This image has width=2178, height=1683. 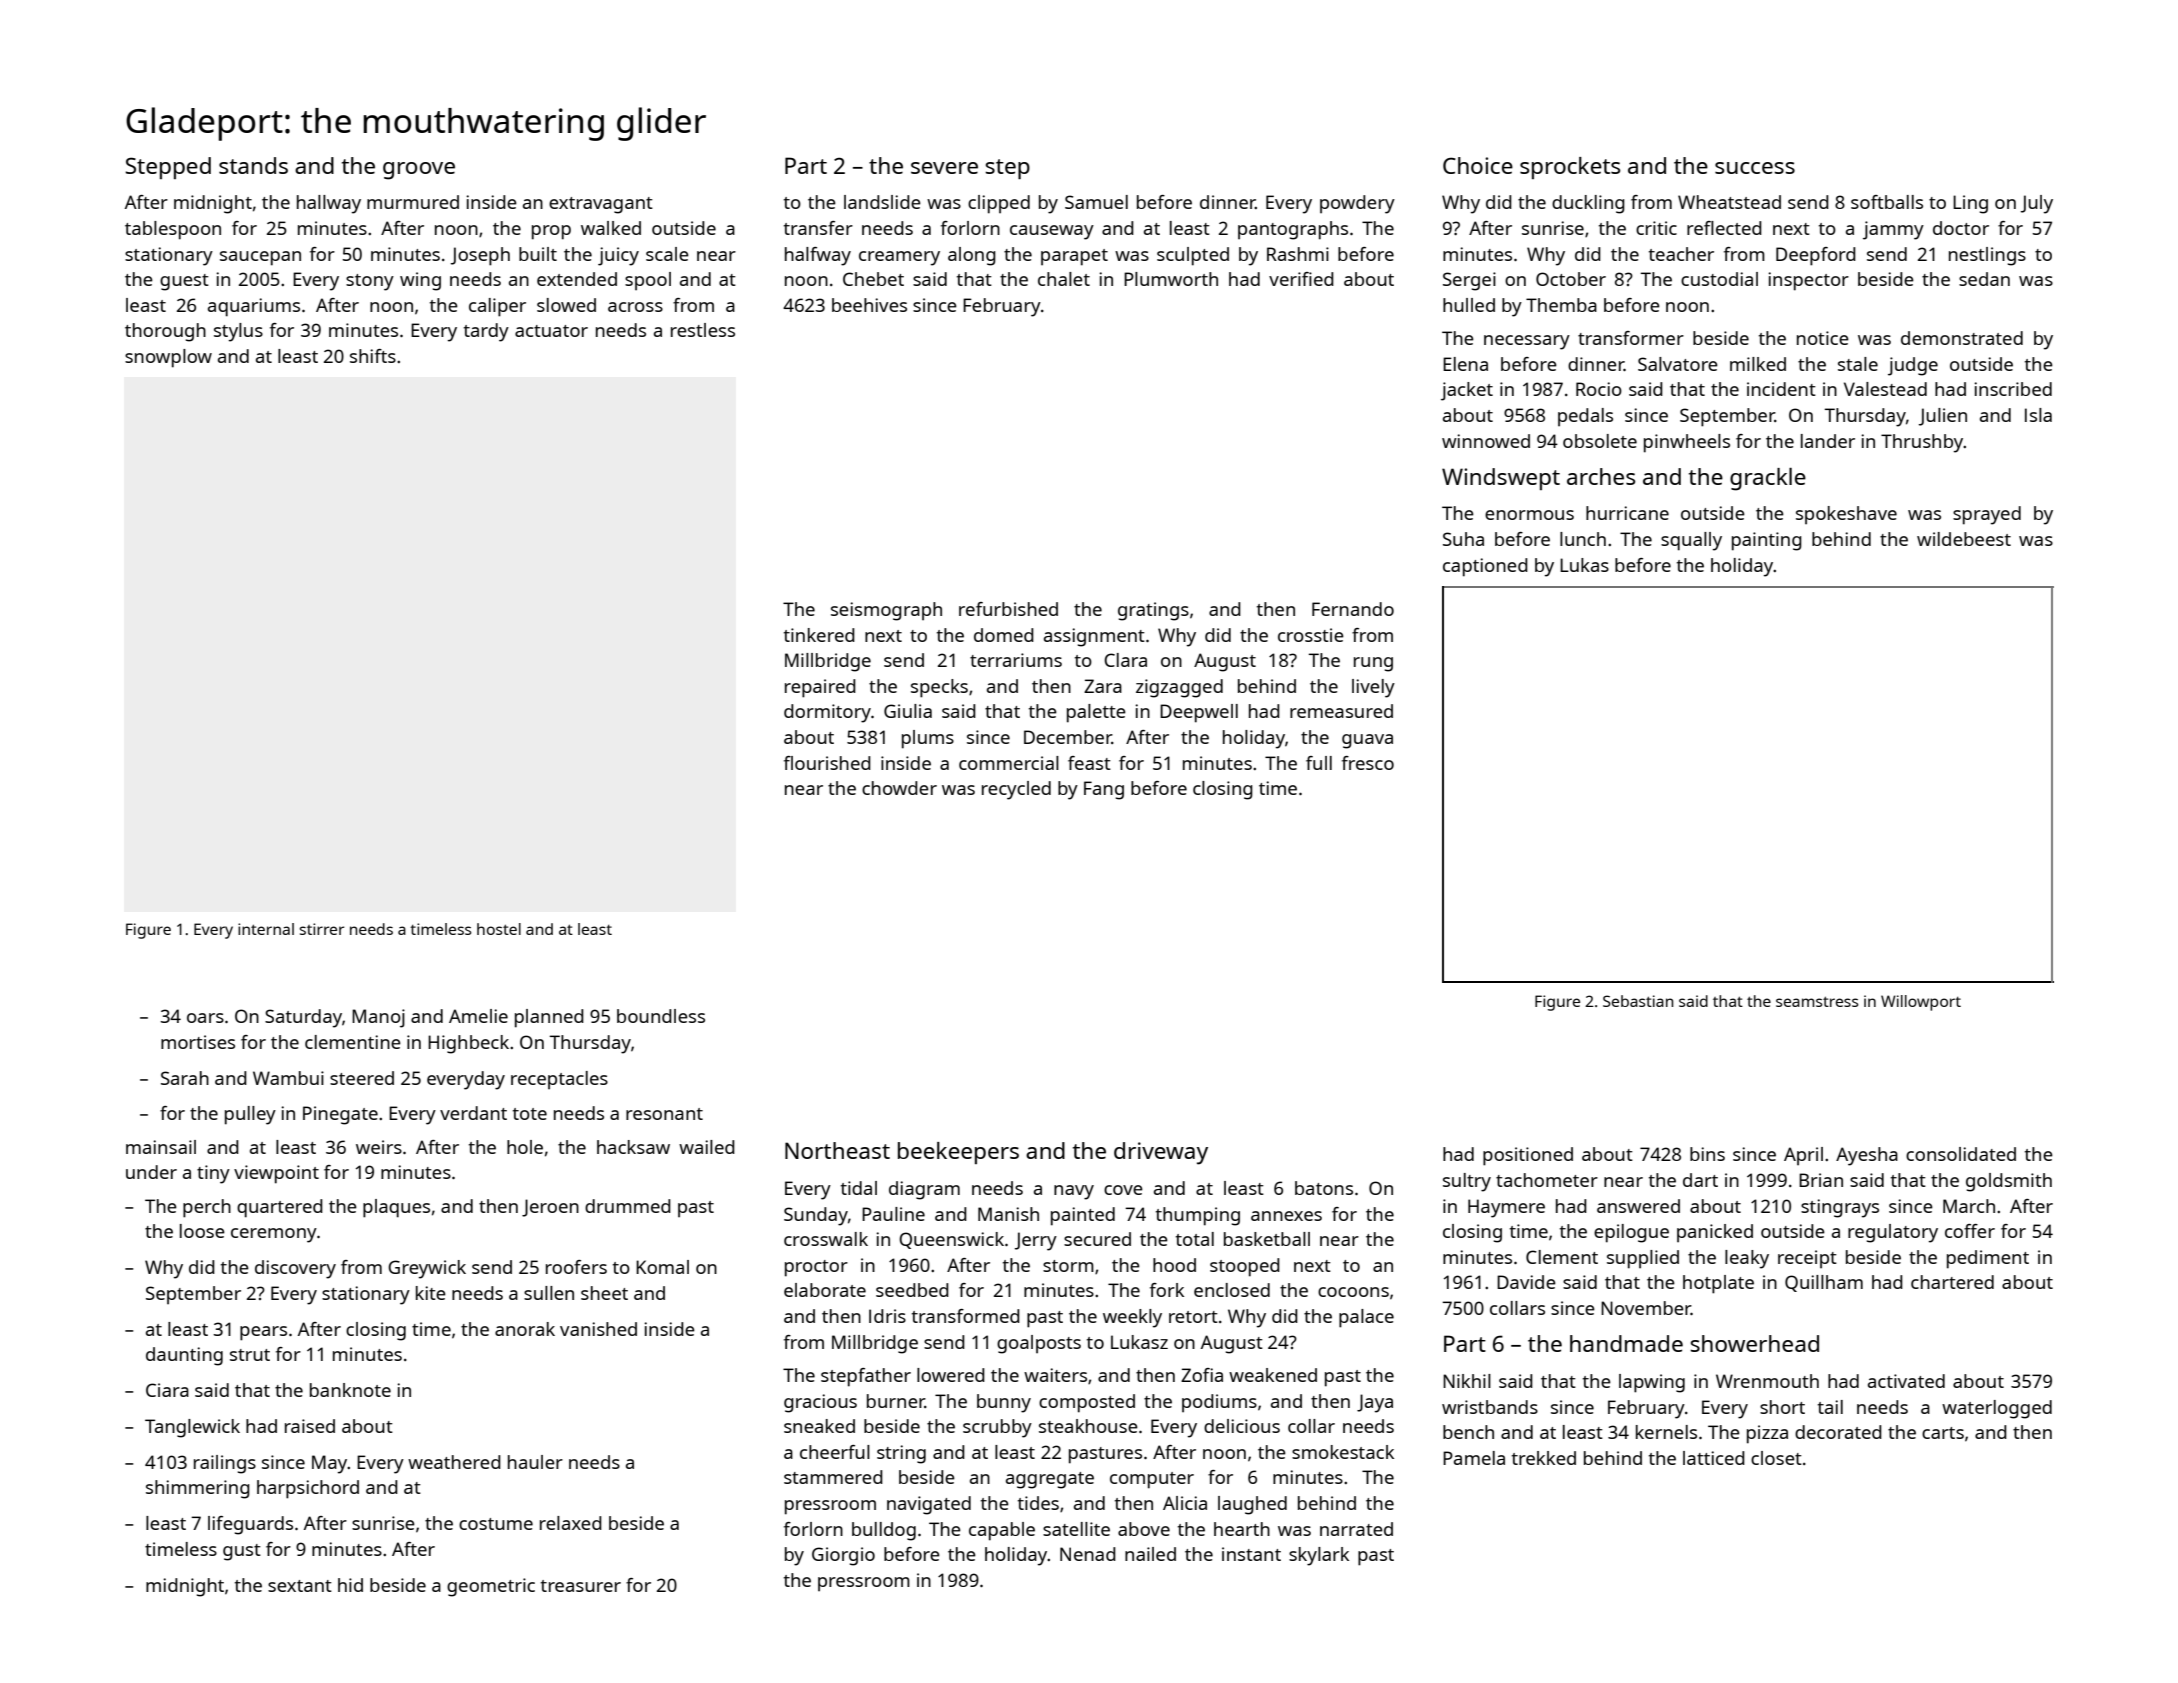 What do you see at coordinates (577, 279) in the image?
I see `extended` at bounding box center [577, 279].
